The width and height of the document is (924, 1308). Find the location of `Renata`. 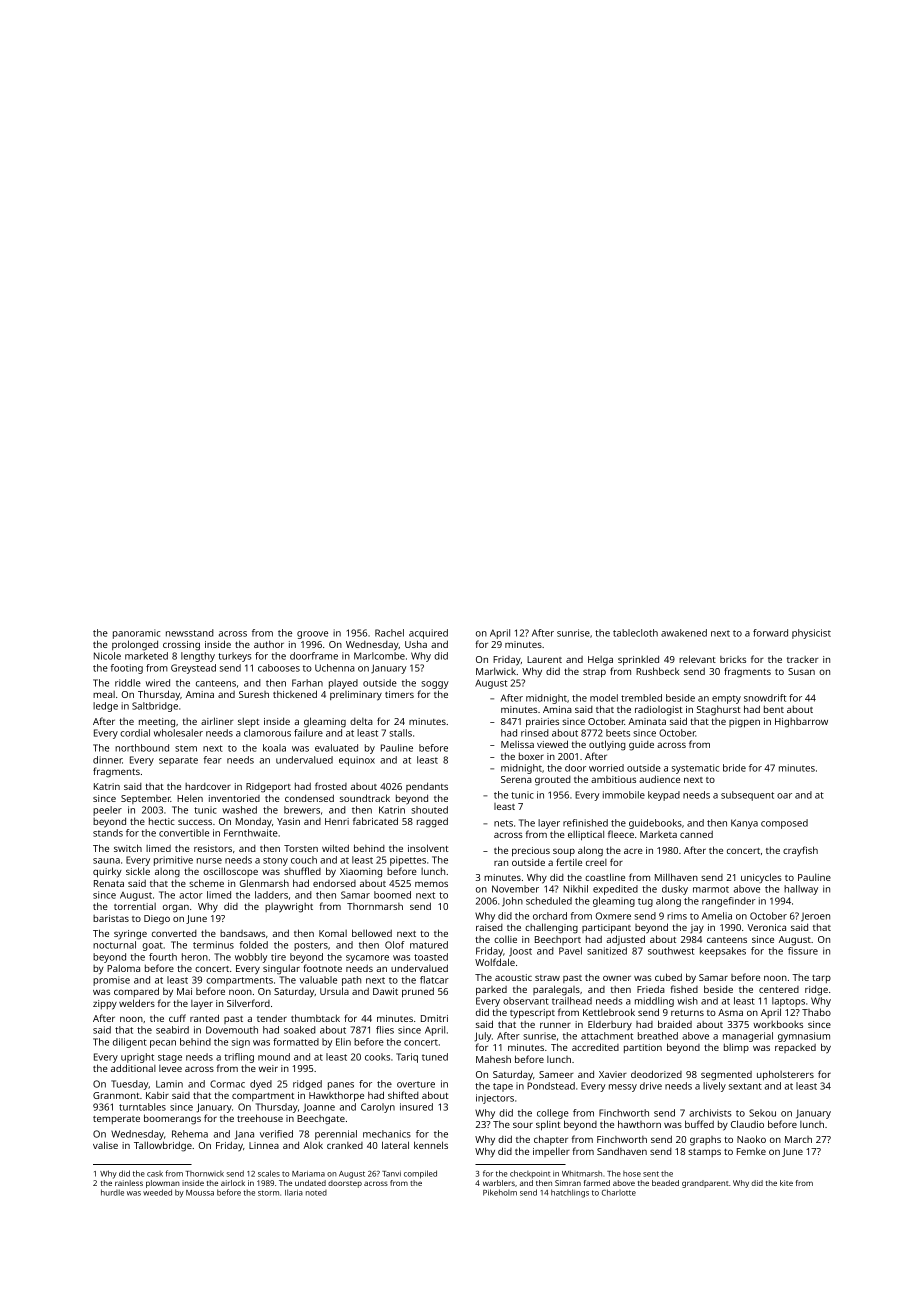

Renata is located at coordinates (109, 883).
